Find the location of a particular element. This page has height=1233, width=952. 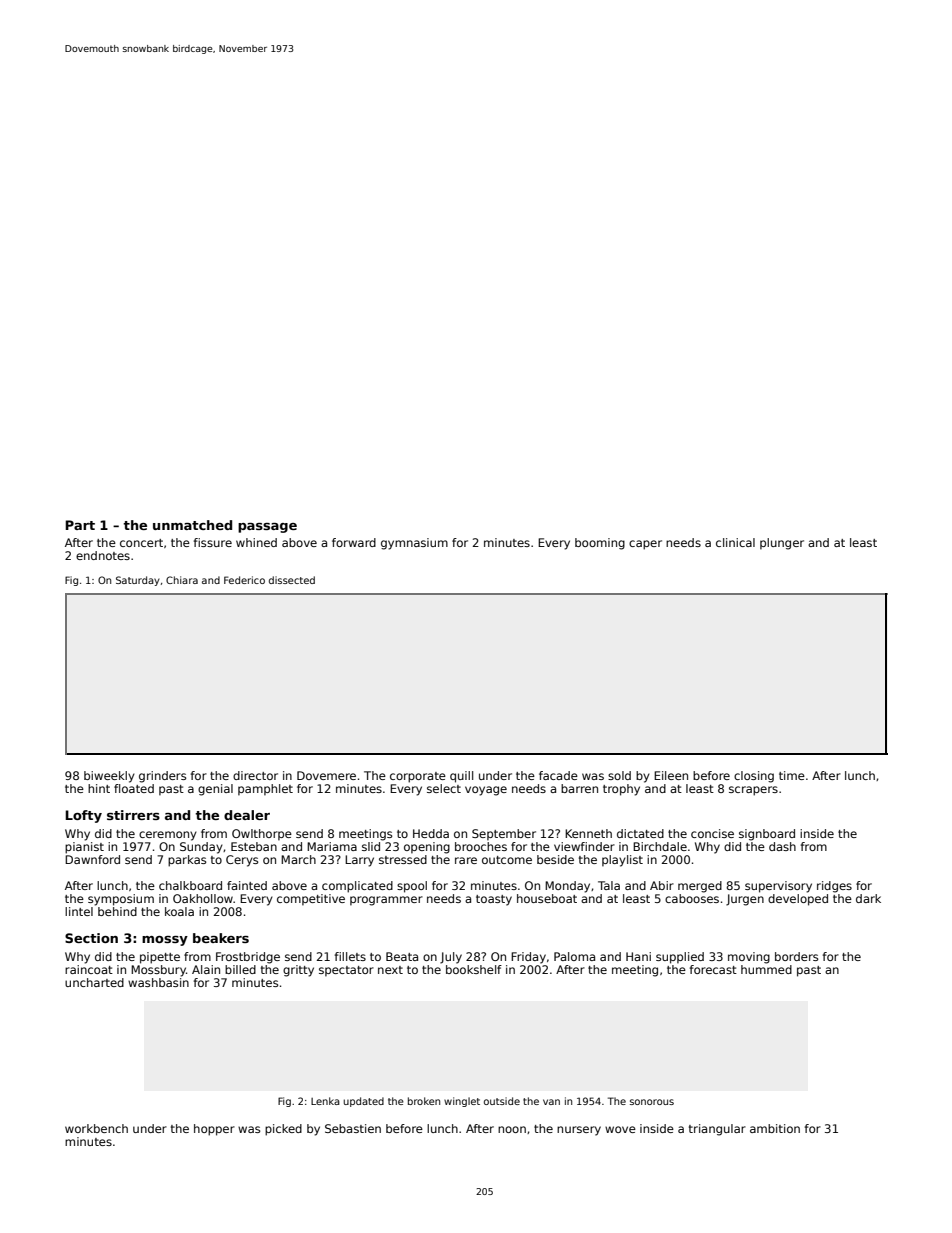

forecast is located at coordinates (713, 969).
